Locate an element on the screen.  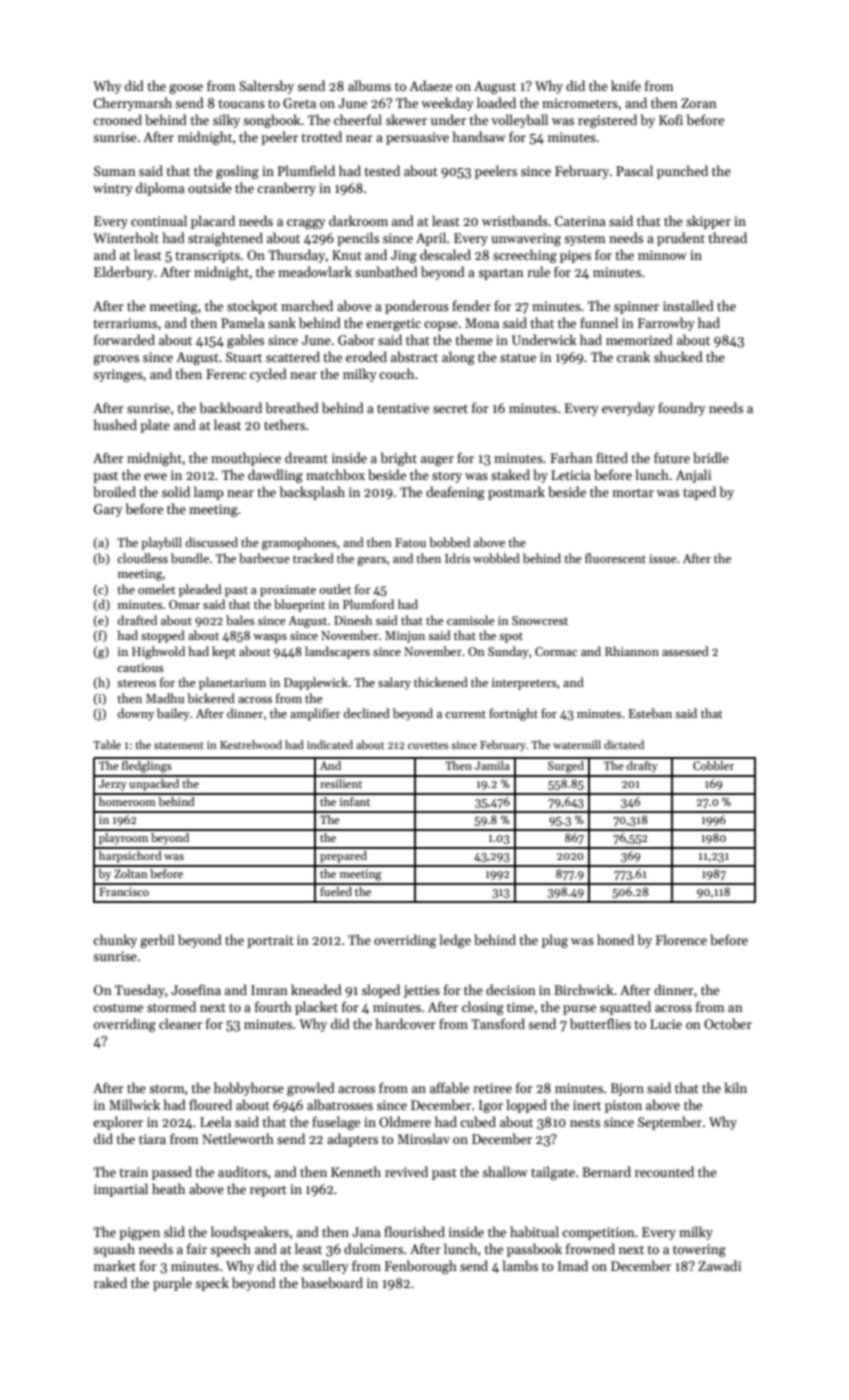
floured is located at coordinates (210, 1104).
